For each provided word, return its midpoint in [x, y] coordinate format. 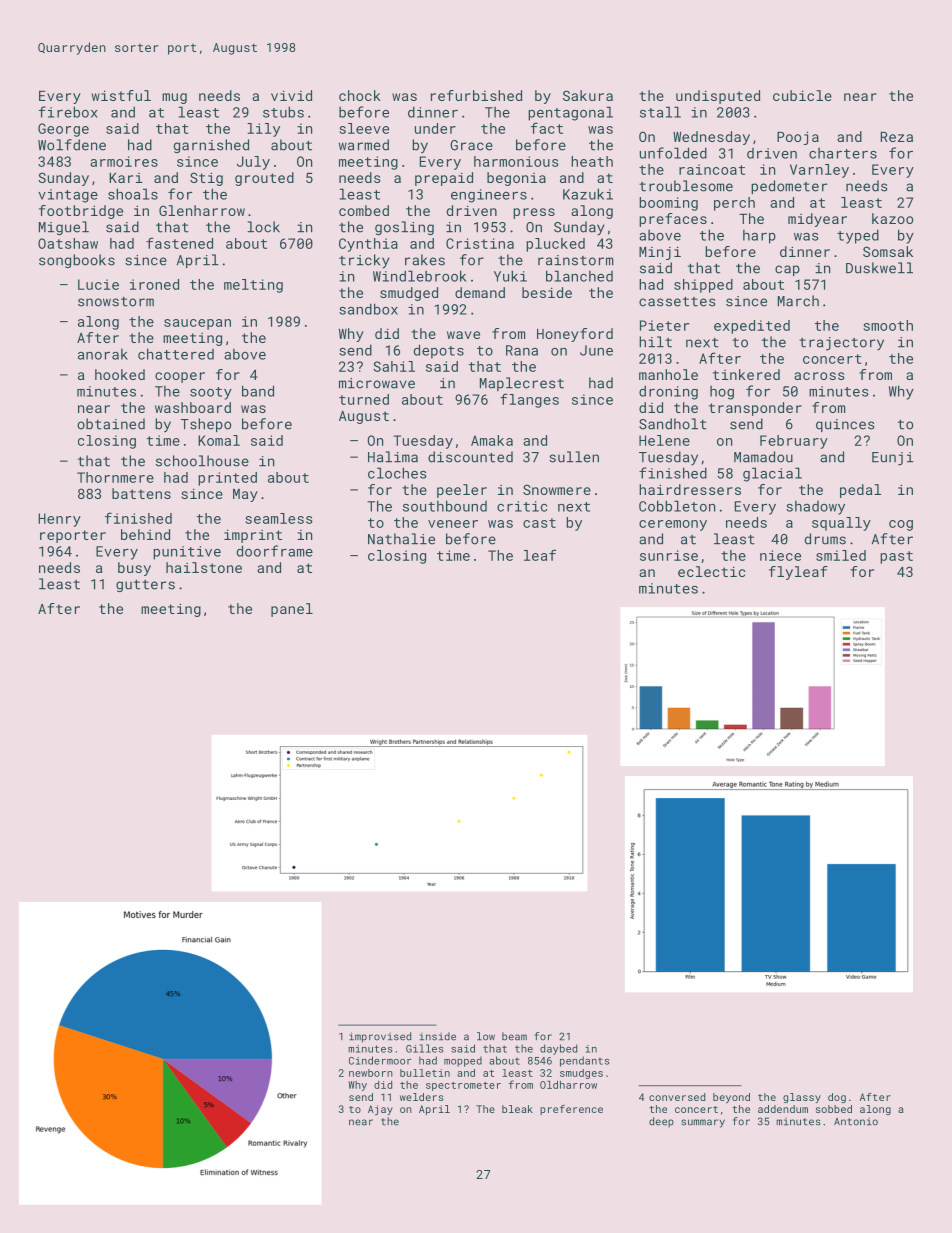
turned [364, 399]
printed [227, 479]
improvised [380, 1037]
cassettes [677, 302]
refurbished [476, 95]
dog [837, 1098]
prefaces [673, 220]
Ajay [380, 1110]
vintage [68, 196]
